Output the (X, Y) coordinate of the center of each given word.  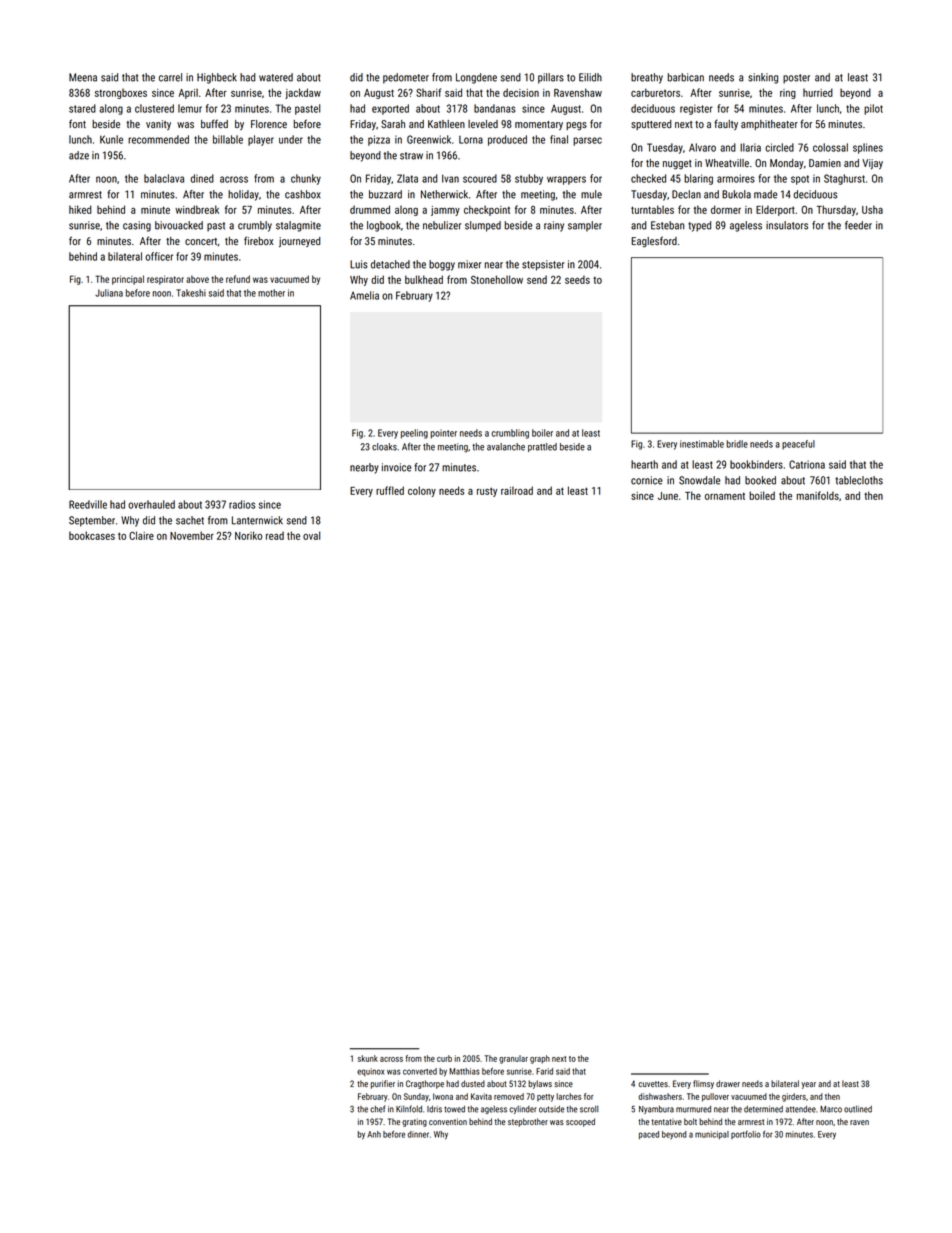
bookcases (92, 535)
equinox (370, 1072)
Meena (83, 77)
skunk (368, 1058)
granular (513, 1059)
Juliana (109, 293)
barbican (686, 77)
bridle (737, 444)
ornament (725, 496)
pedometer (406, 78)
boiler (542, 433)
